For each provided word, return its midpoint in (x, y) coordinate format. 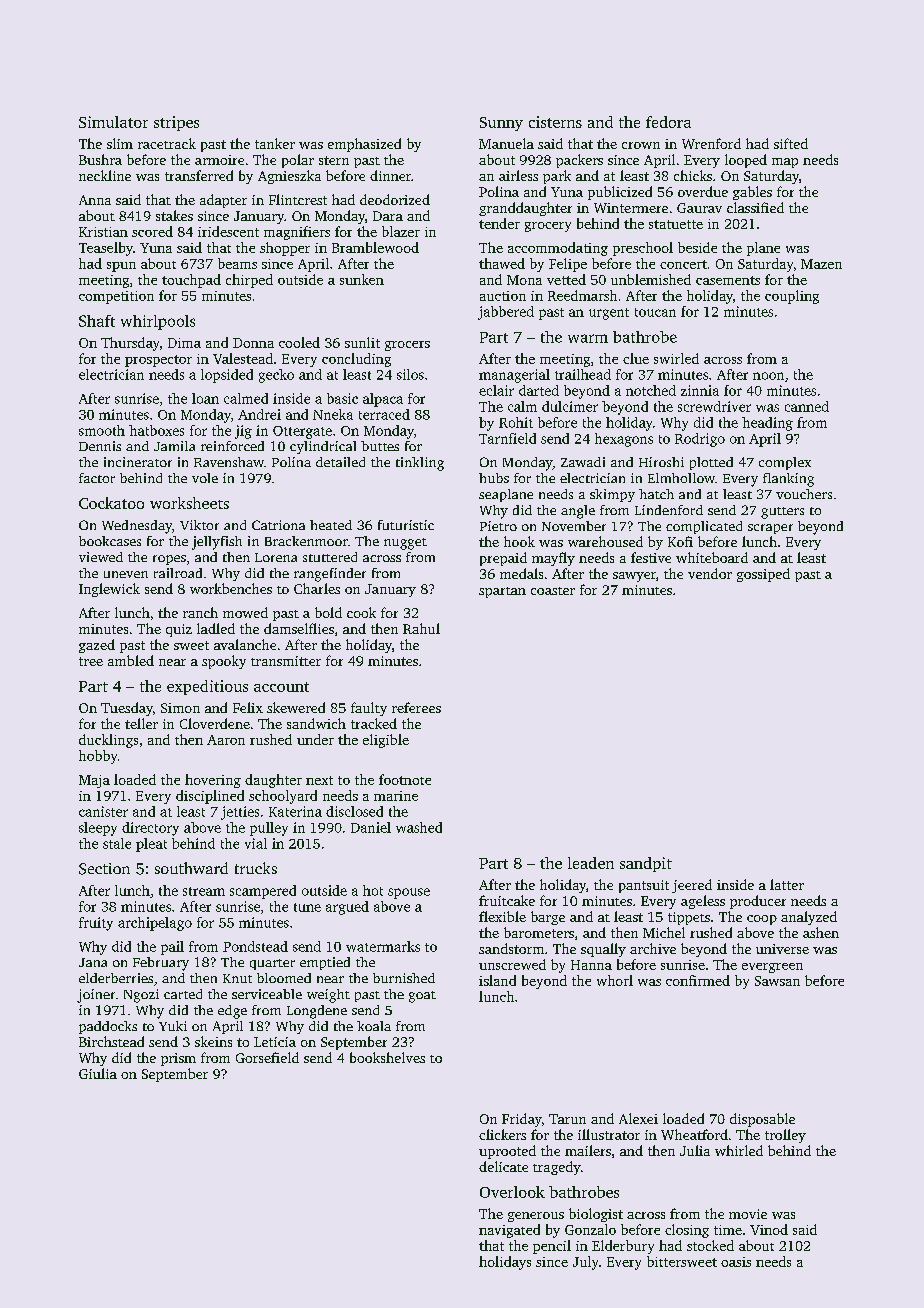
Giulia (98, 1073)
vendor (710, 573)
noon (768, 376)
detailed (340, 462)
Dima (184, 343)
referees (416, 707)
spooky (224, 662)
